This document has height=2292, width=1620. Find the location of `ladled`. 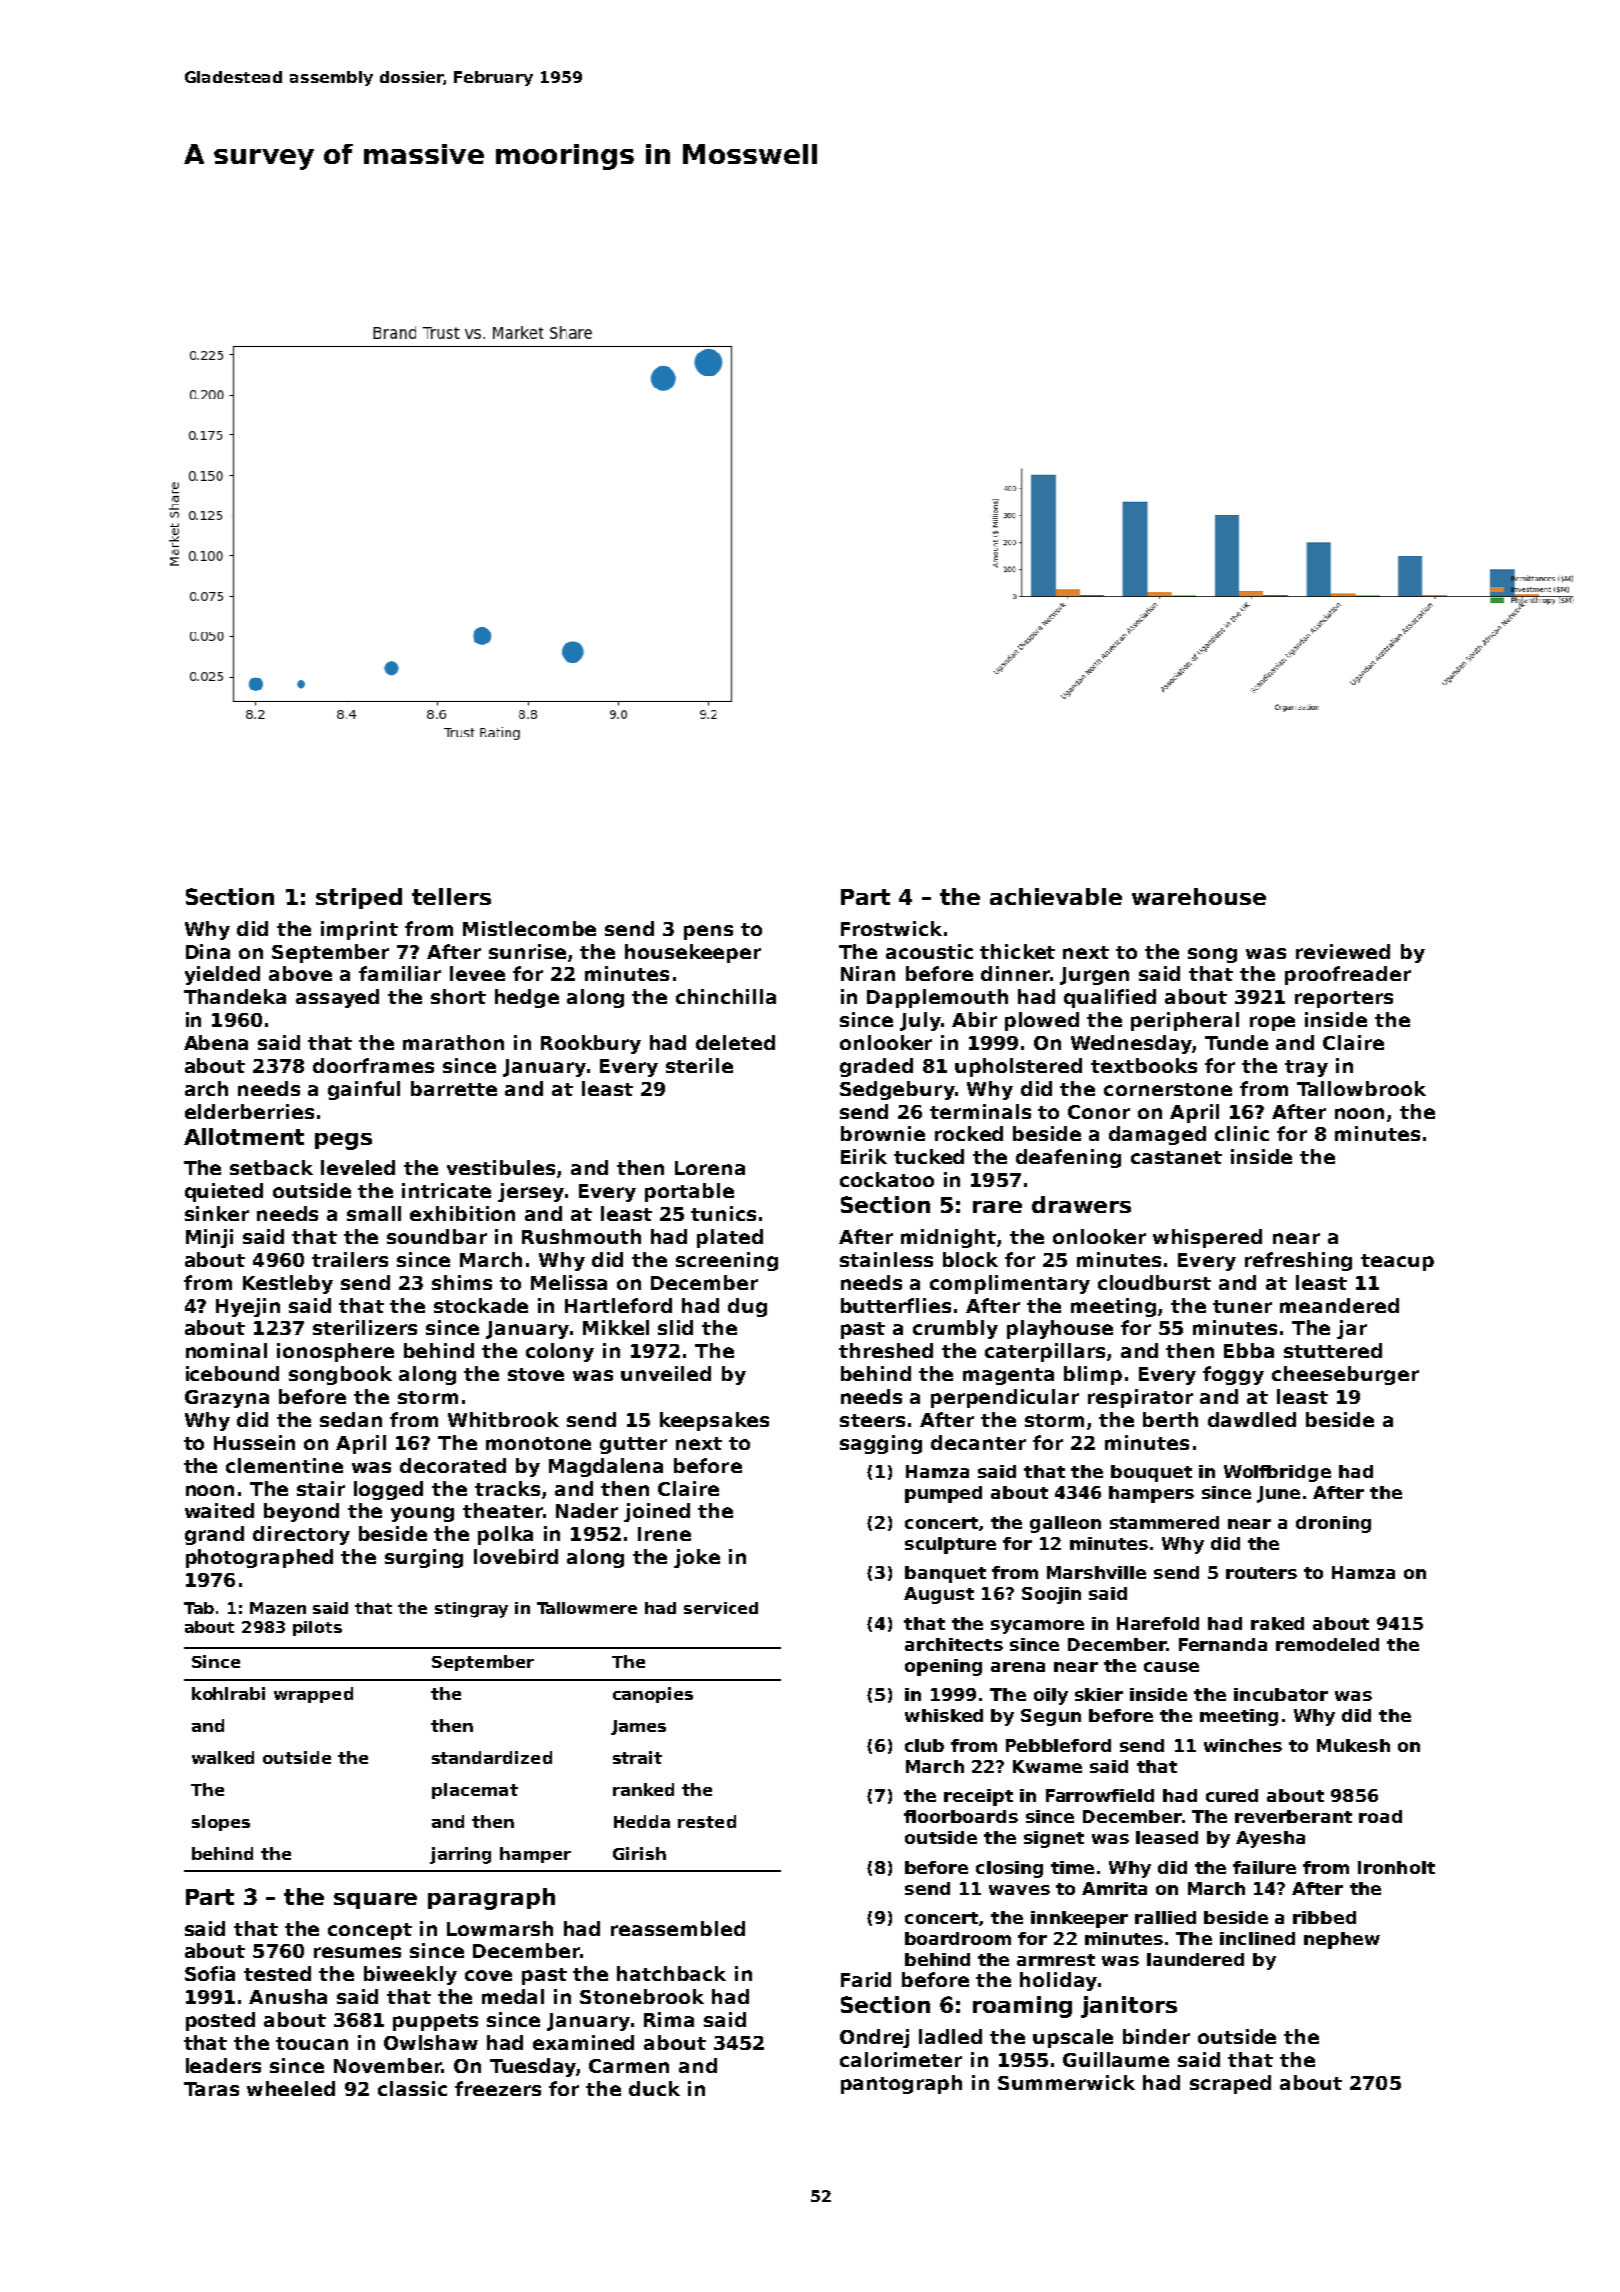

ladled is located at coordinates (950, 2036).
